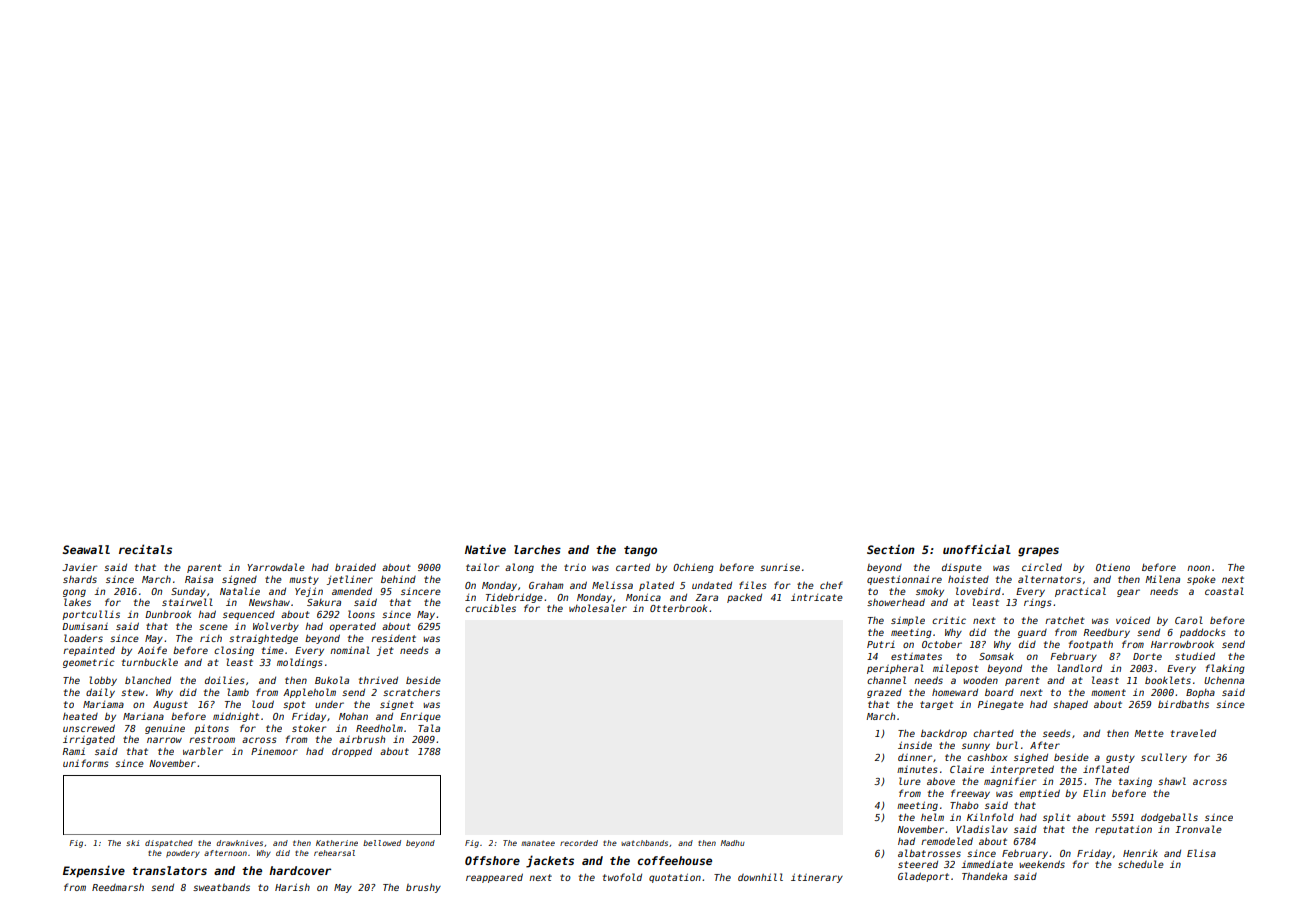  I want to click on Pinegate, so click(1001, 705).
